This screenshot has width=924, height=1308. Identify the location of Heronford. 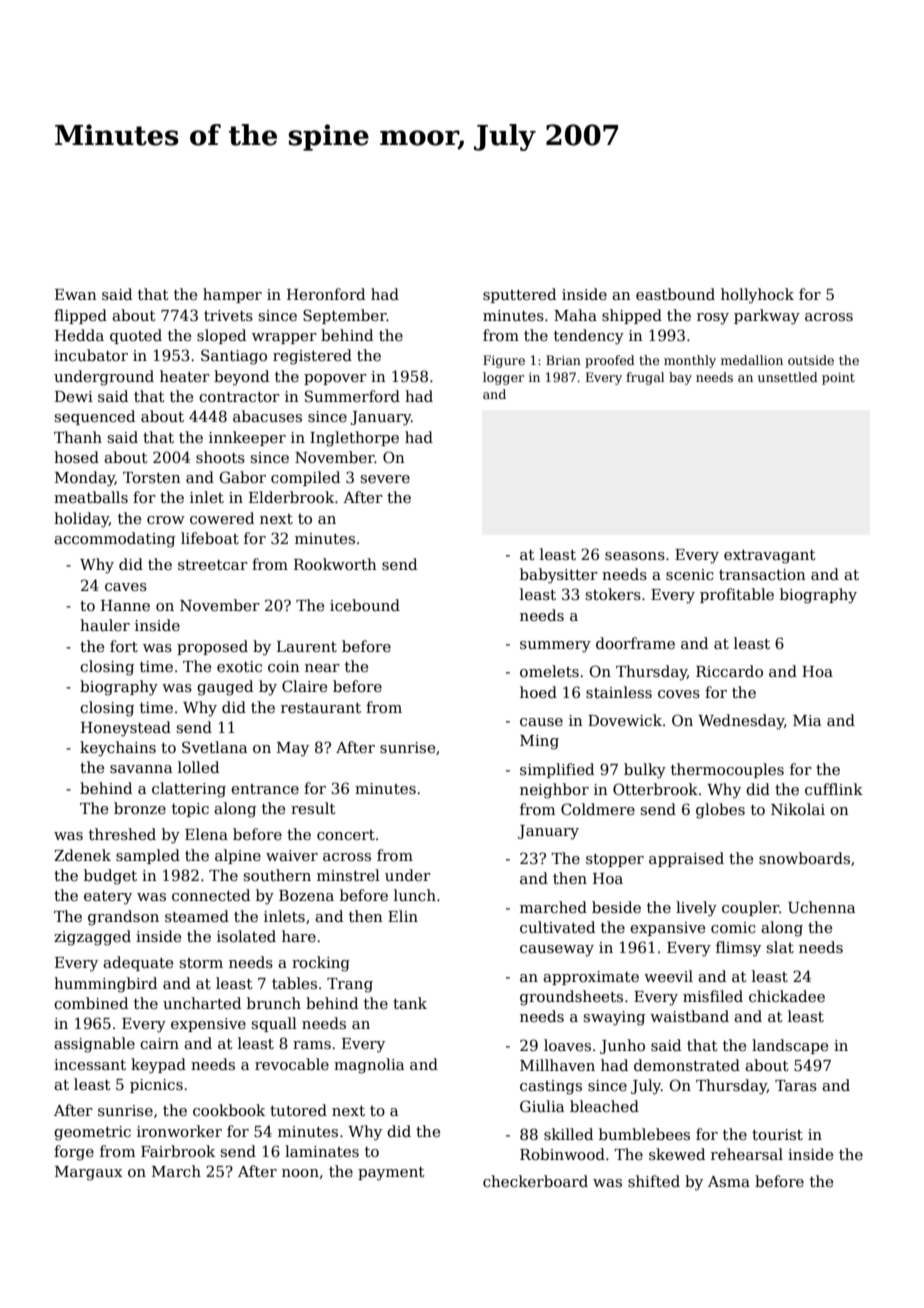
(326, 294).
